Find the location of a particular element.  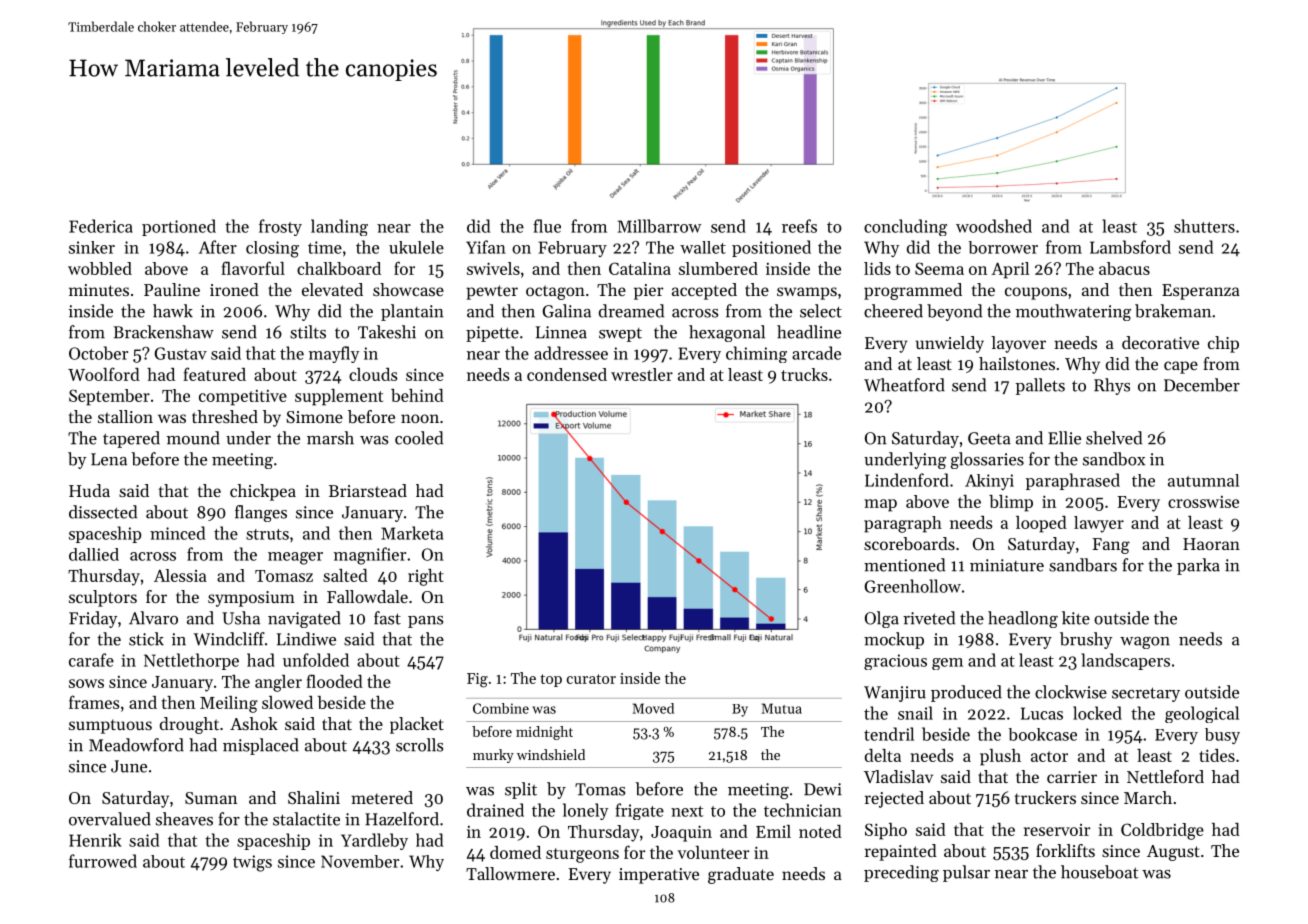

twigs is located at coordinates (252, 863).
